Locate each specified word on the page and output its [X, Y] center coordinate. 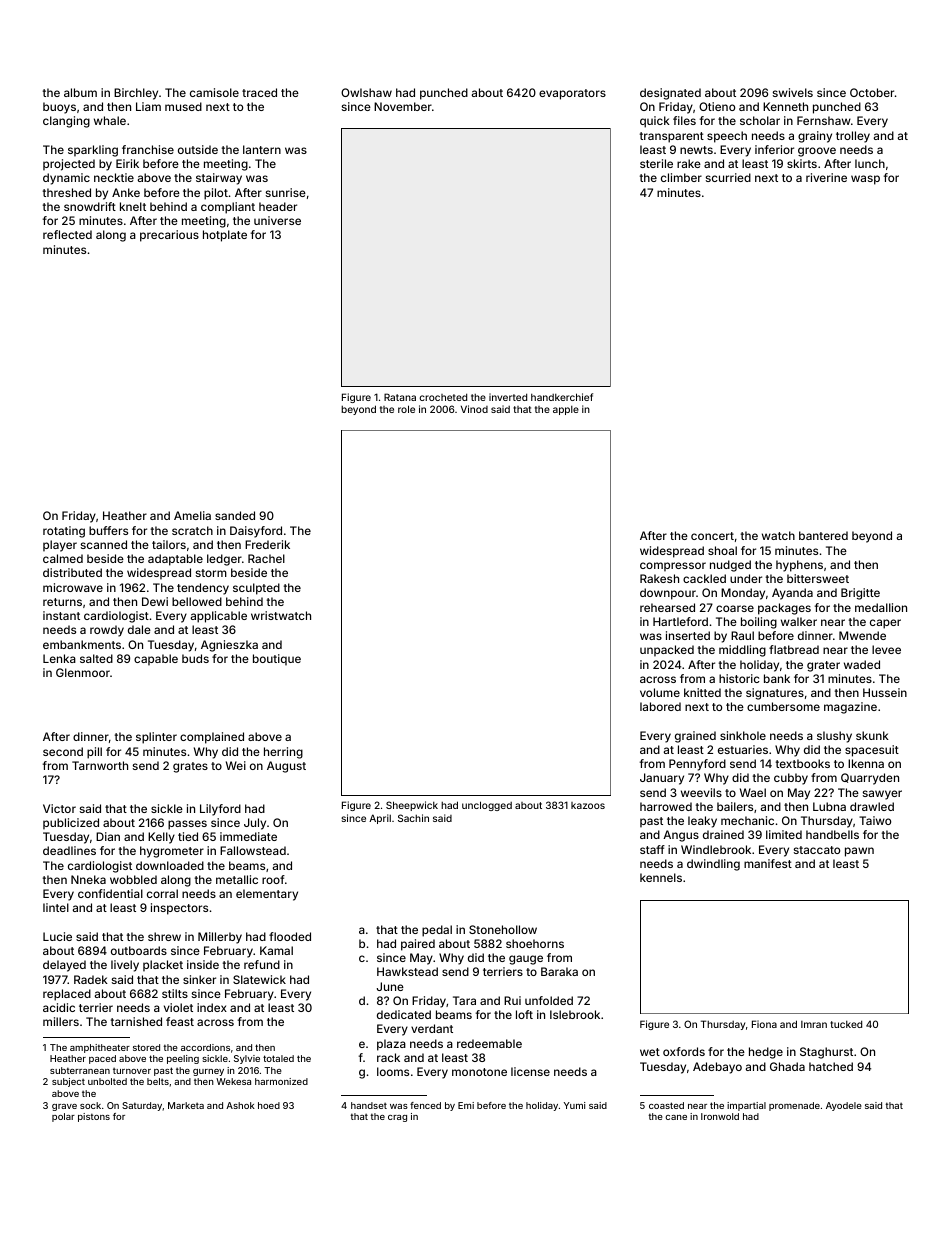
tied [188, 836]
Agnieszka [229, 646]
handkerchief [562, 397]
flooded [290, 936]
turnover [132, 1071]
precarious [169, 236]
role [406, 409]
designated [670, 94]
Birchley [136, 94]
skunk [872, 735]
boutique [277, 659]
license [530, 1071]
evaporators [572, 94]
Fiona [764, 1024]
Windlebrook [716, 849]
